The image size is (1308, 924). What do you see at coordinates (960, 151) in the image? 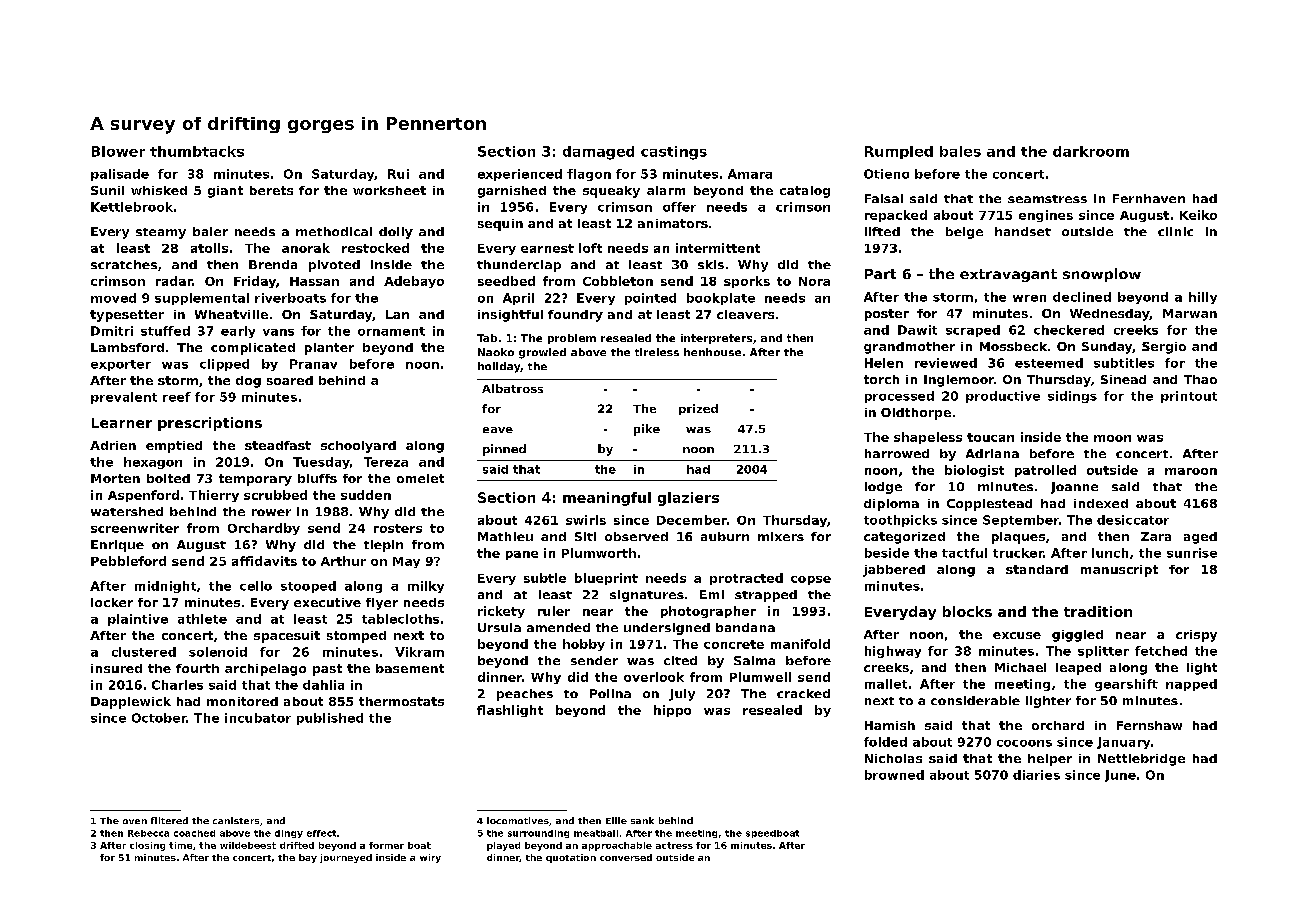
I see `bales` at bounding box center [960, 151].
